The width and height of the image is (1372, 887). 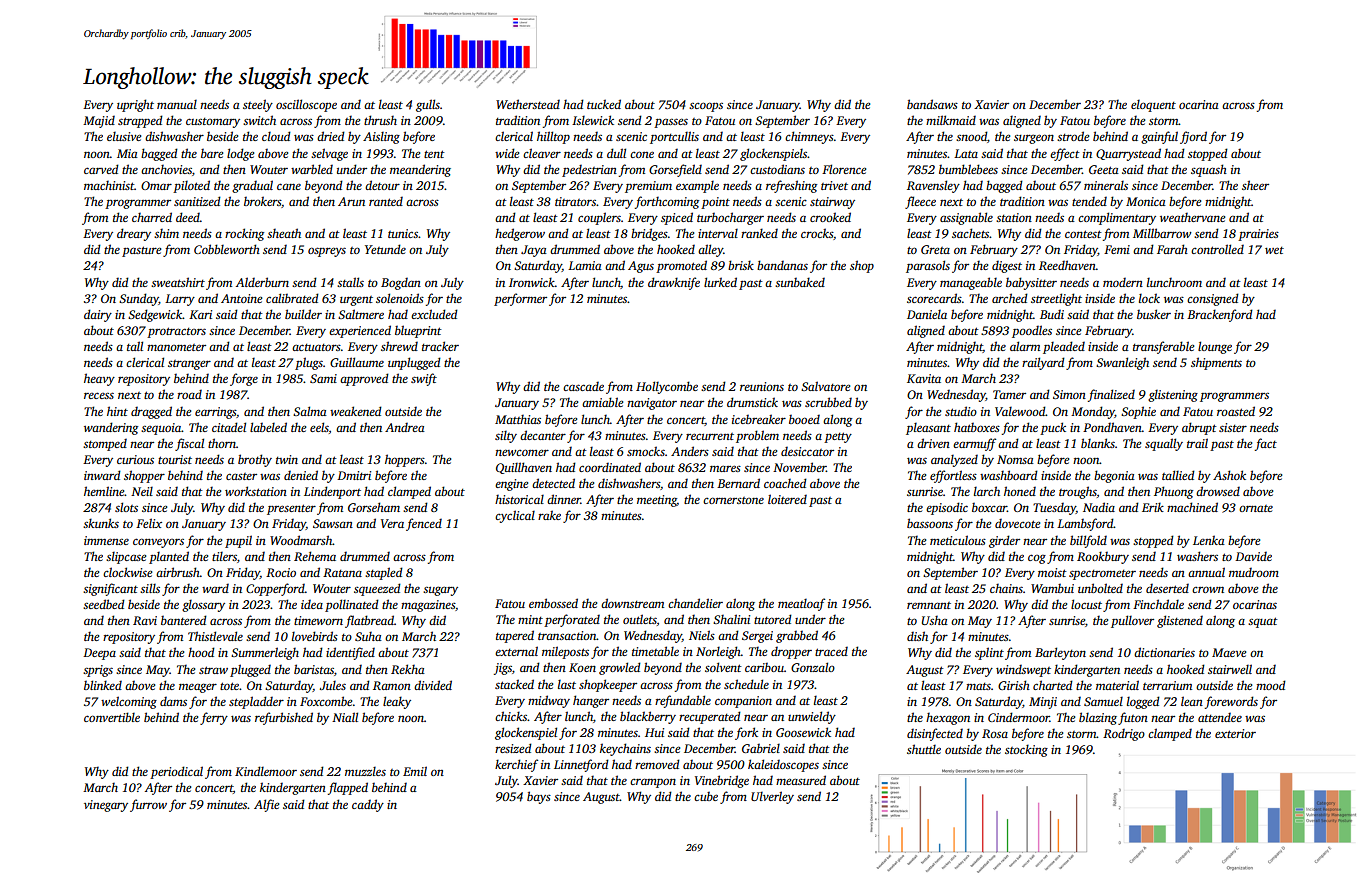 I want to click on sweatshirt, so click(x=178, y=282).
